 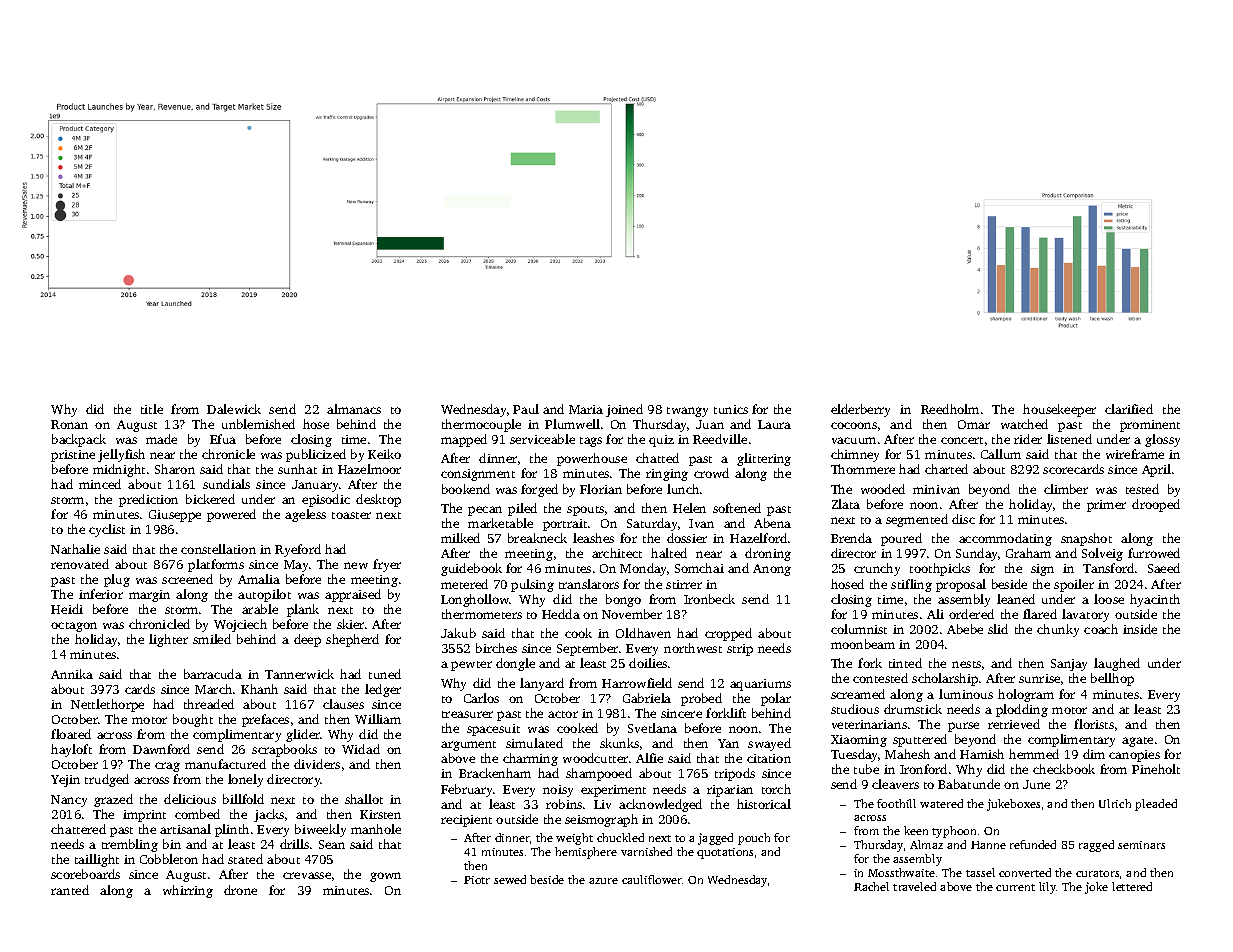 What do you see at coordinates (1154, 553) in the image?
I see `furrowed` at bounding box center [1154, 553].
